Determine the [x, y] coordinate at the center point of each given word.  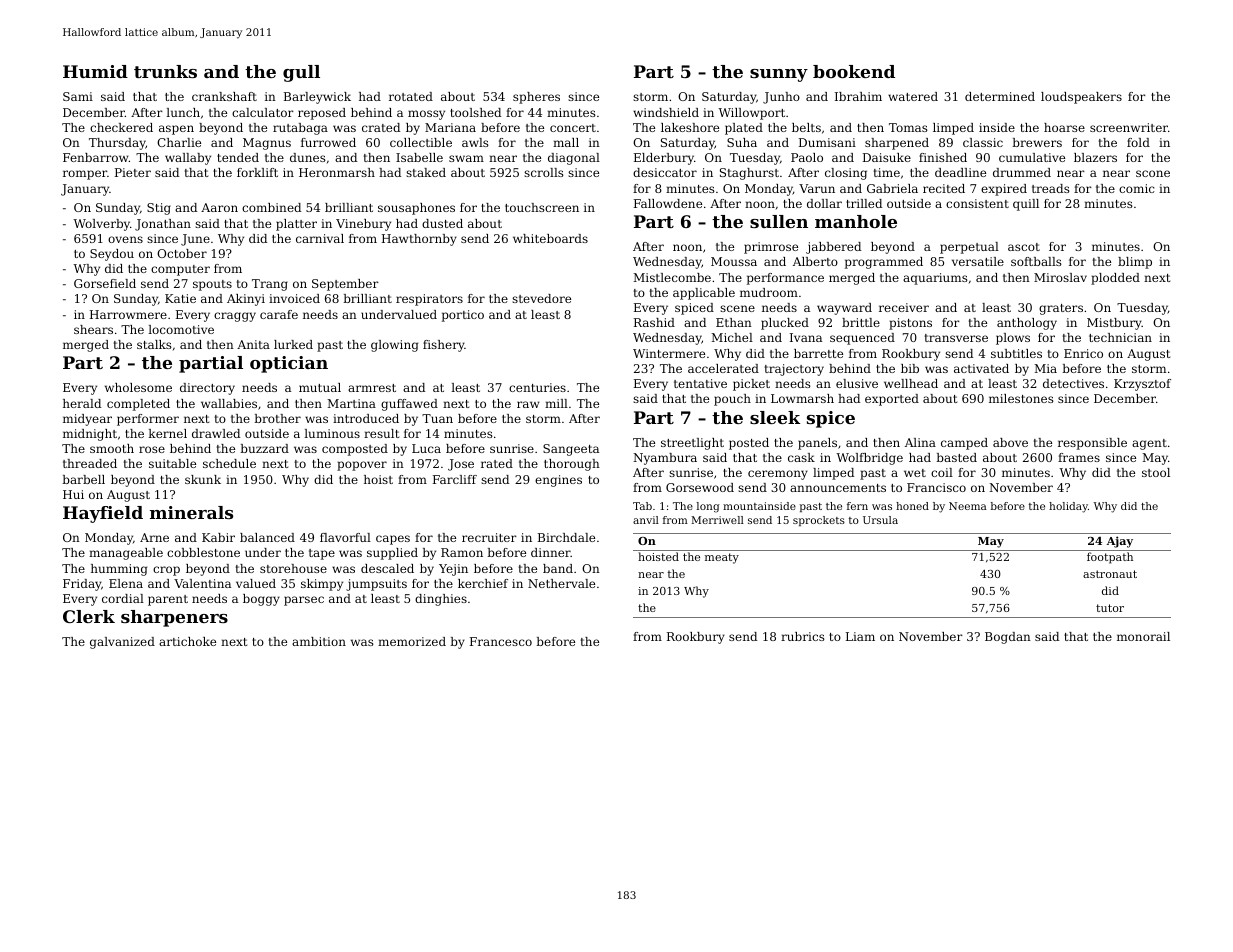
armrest [372, 388]
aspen [176, 130]
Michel [732, 337]
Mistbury [1114, 324]
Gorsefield [105, 283]
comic [1137, 188]
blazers [1095, 157]
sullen [779, 221]
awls [475, 142]
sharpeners [174, 618]
